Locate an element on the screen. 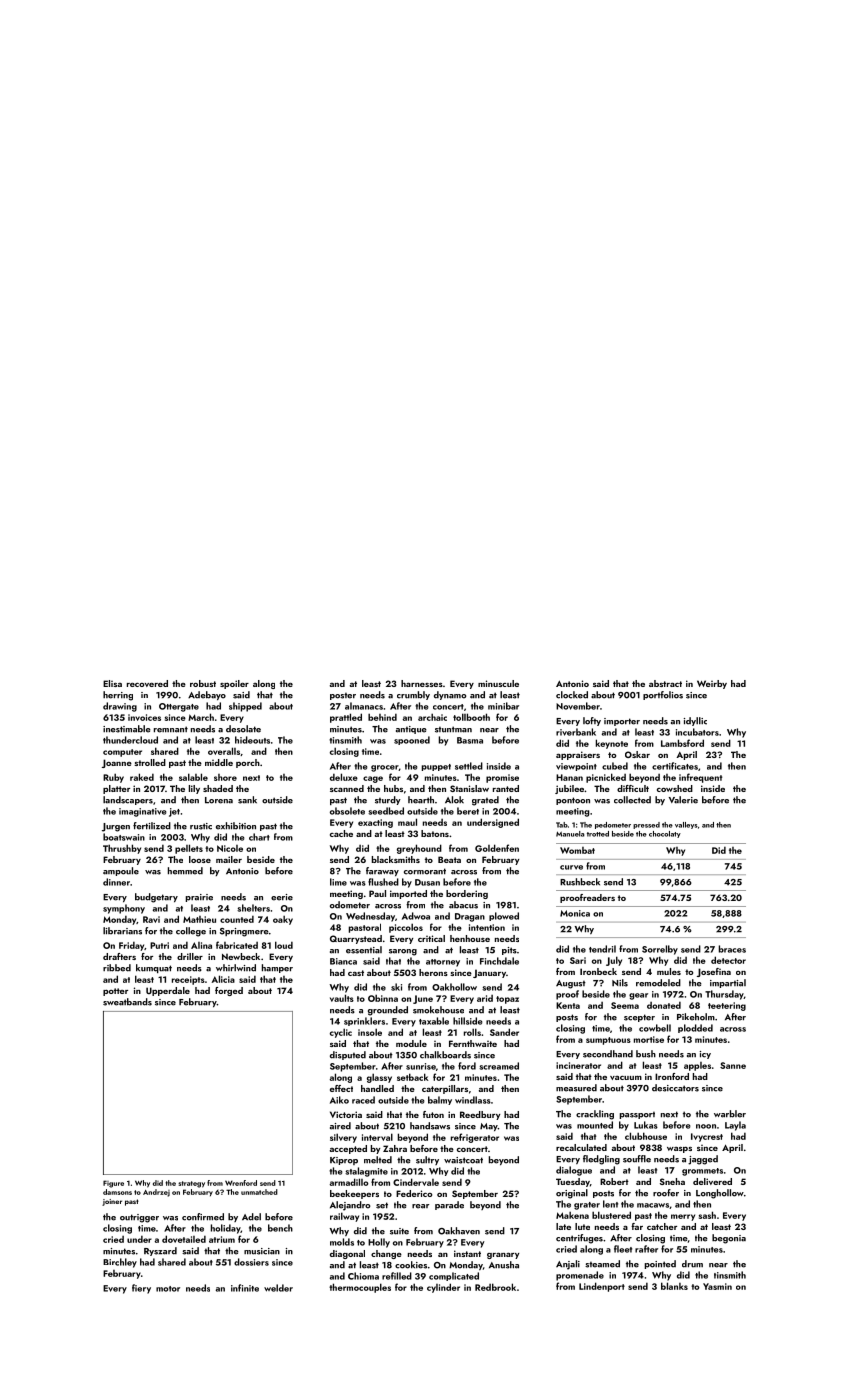  driller is located at coordinates (190, 956).
